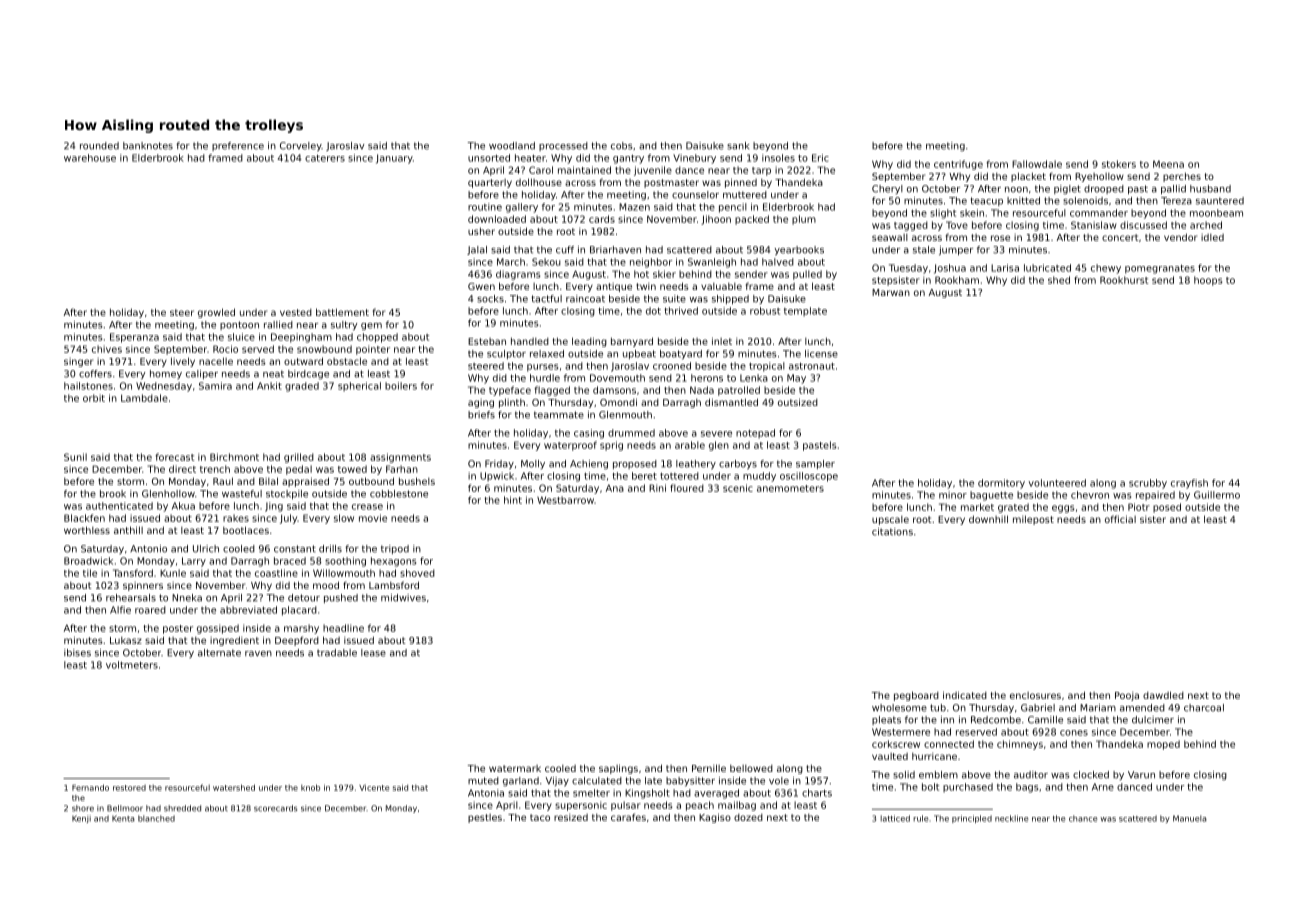 Image resolution: width=1308 pixels, height=924 pixels. What do you see at coordinates (499, 465) in the document?
I see `Friday` at bounding box center [499, 465].
